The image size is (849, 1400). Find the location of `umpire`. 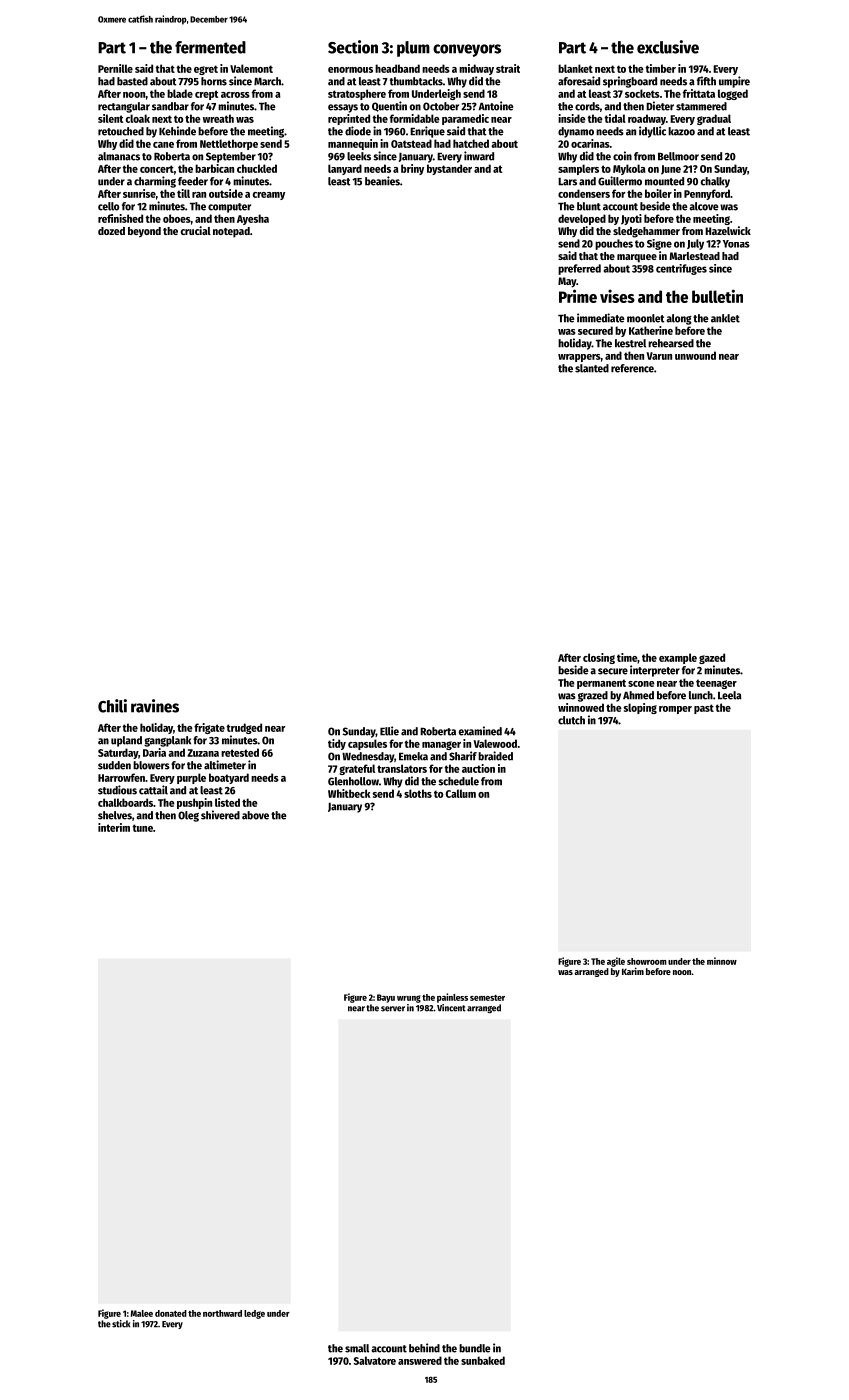

umpire is located at coordinates (734, 82).
